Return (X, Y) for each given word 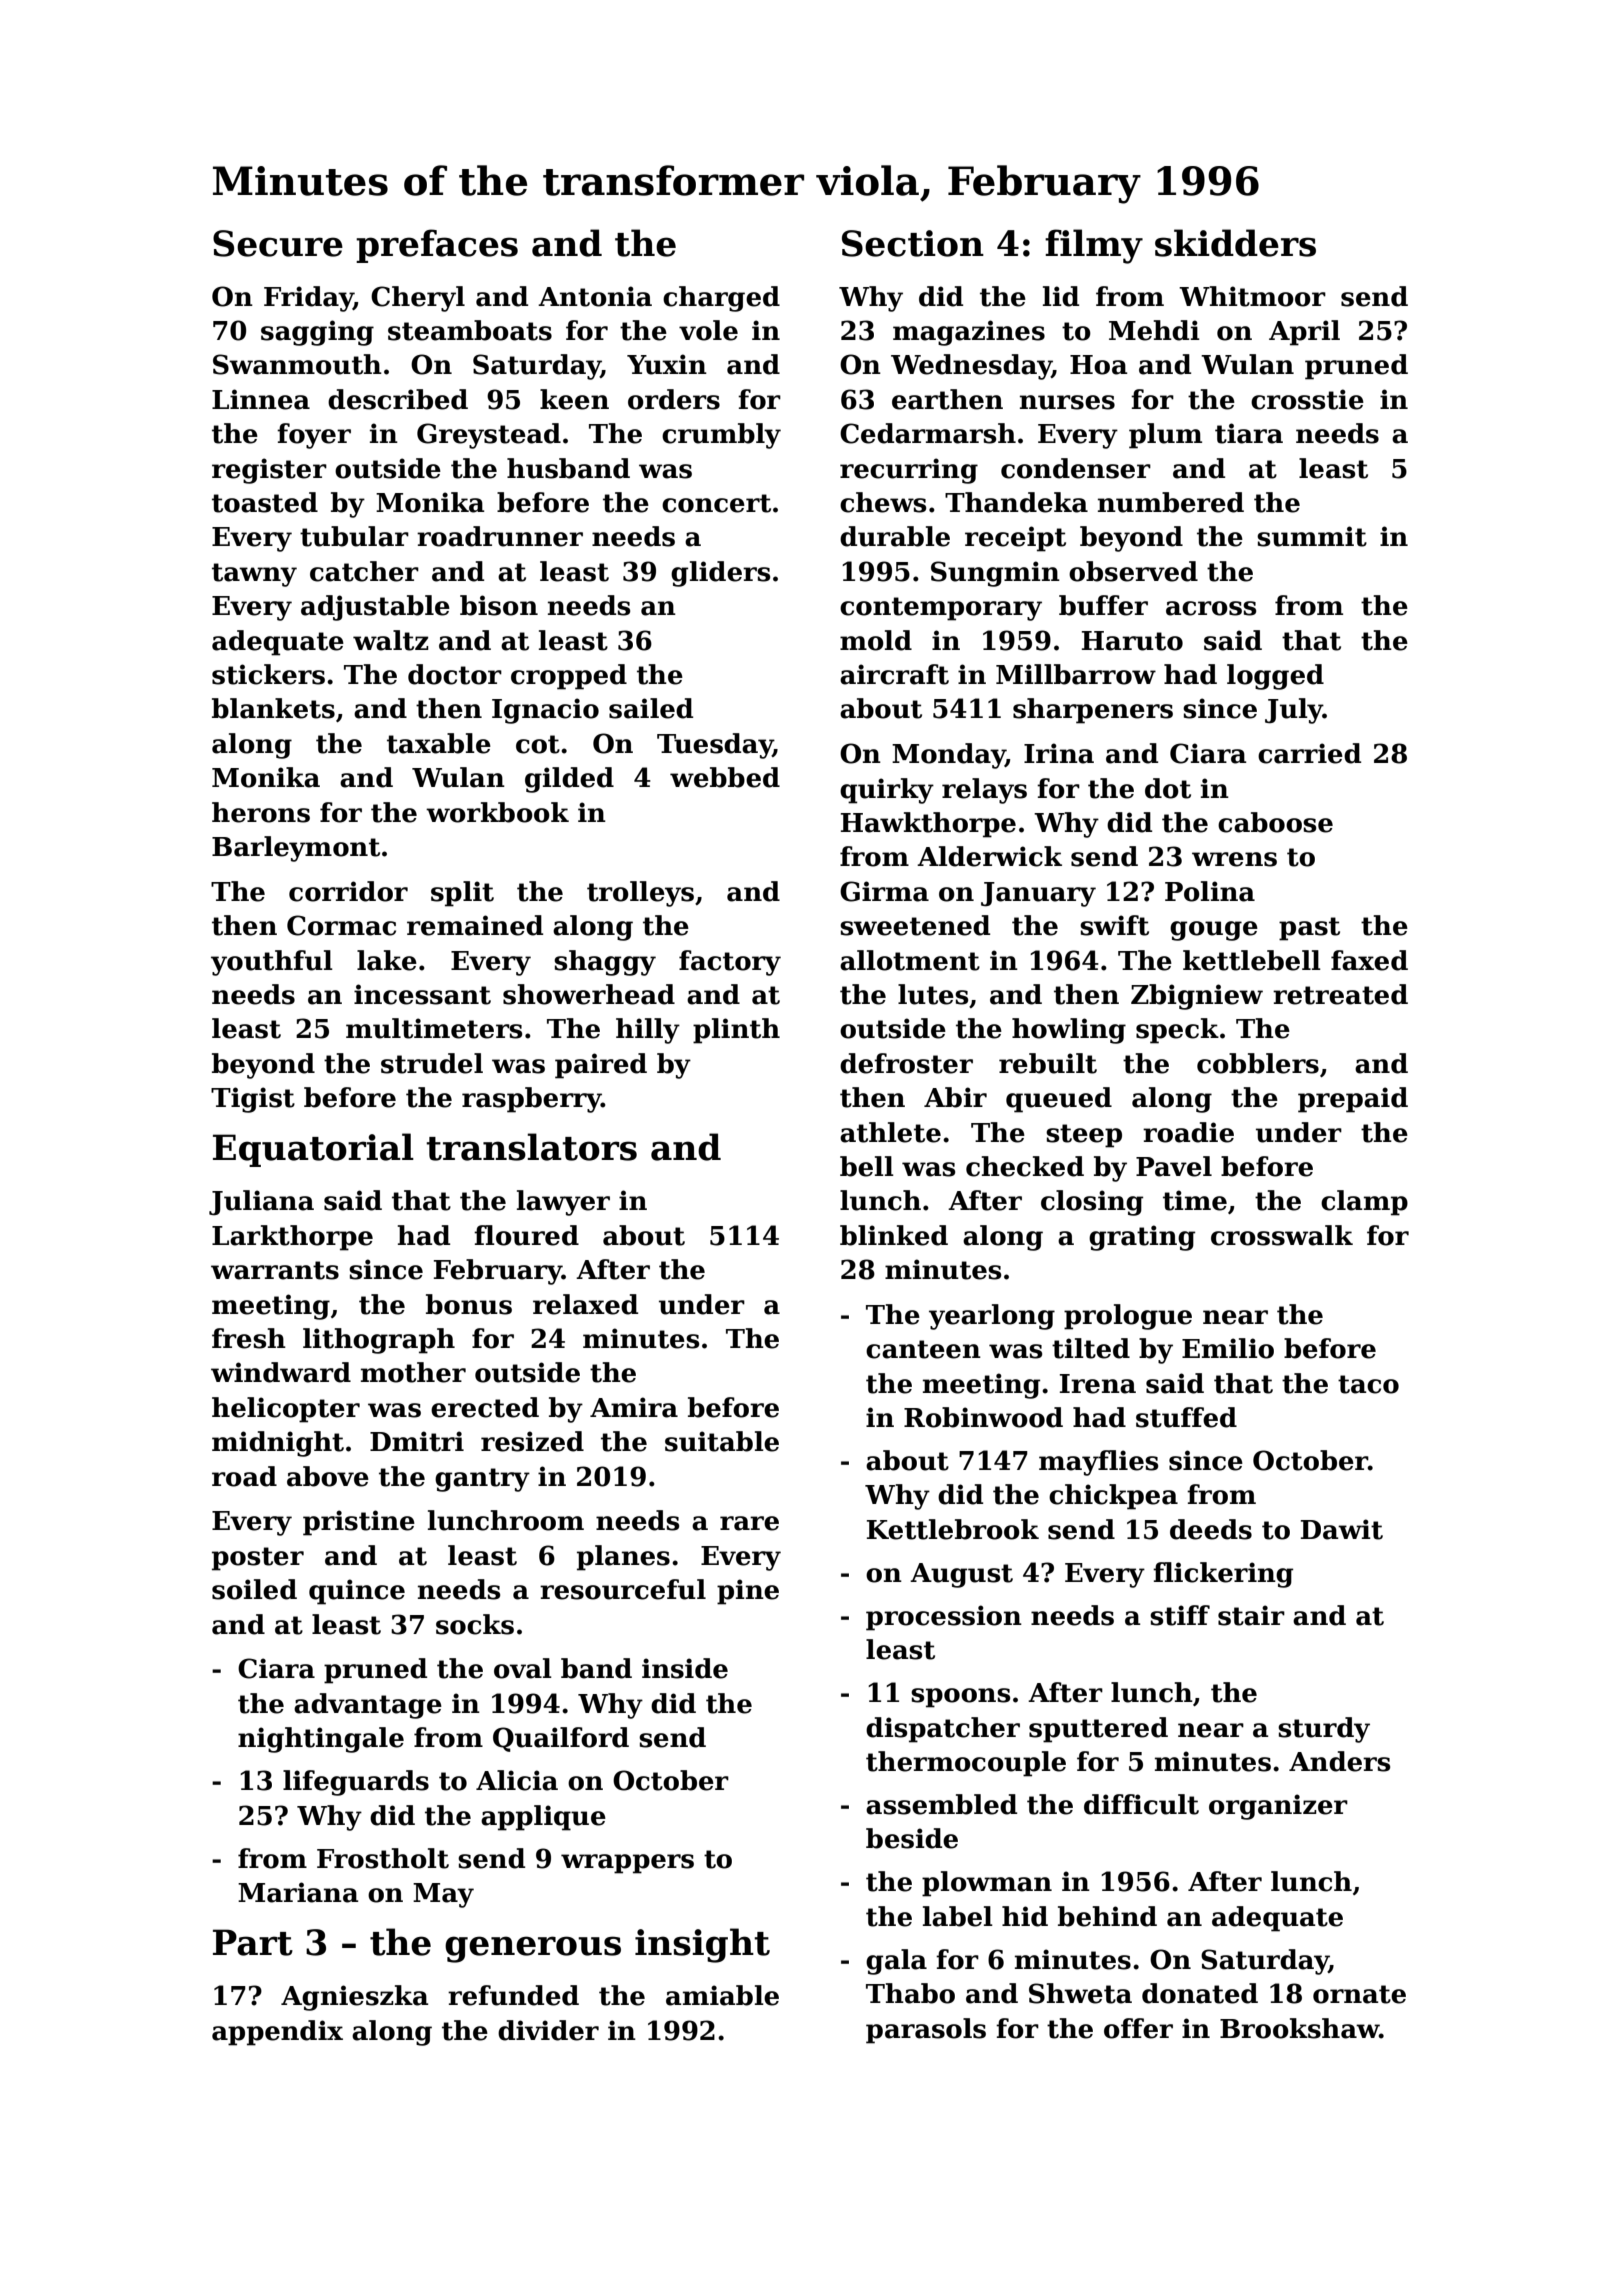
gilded (569, 780)
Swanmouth (297, 364)
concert (716, 503)
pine (748, 1592)
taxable (439, 743)
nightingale (321, 1740)
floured (526, 1235)
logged (1275, 677)
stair (1251, 1615)
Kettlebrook (953, 1529)
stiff (1180, 1615)
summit (1312, 536)
